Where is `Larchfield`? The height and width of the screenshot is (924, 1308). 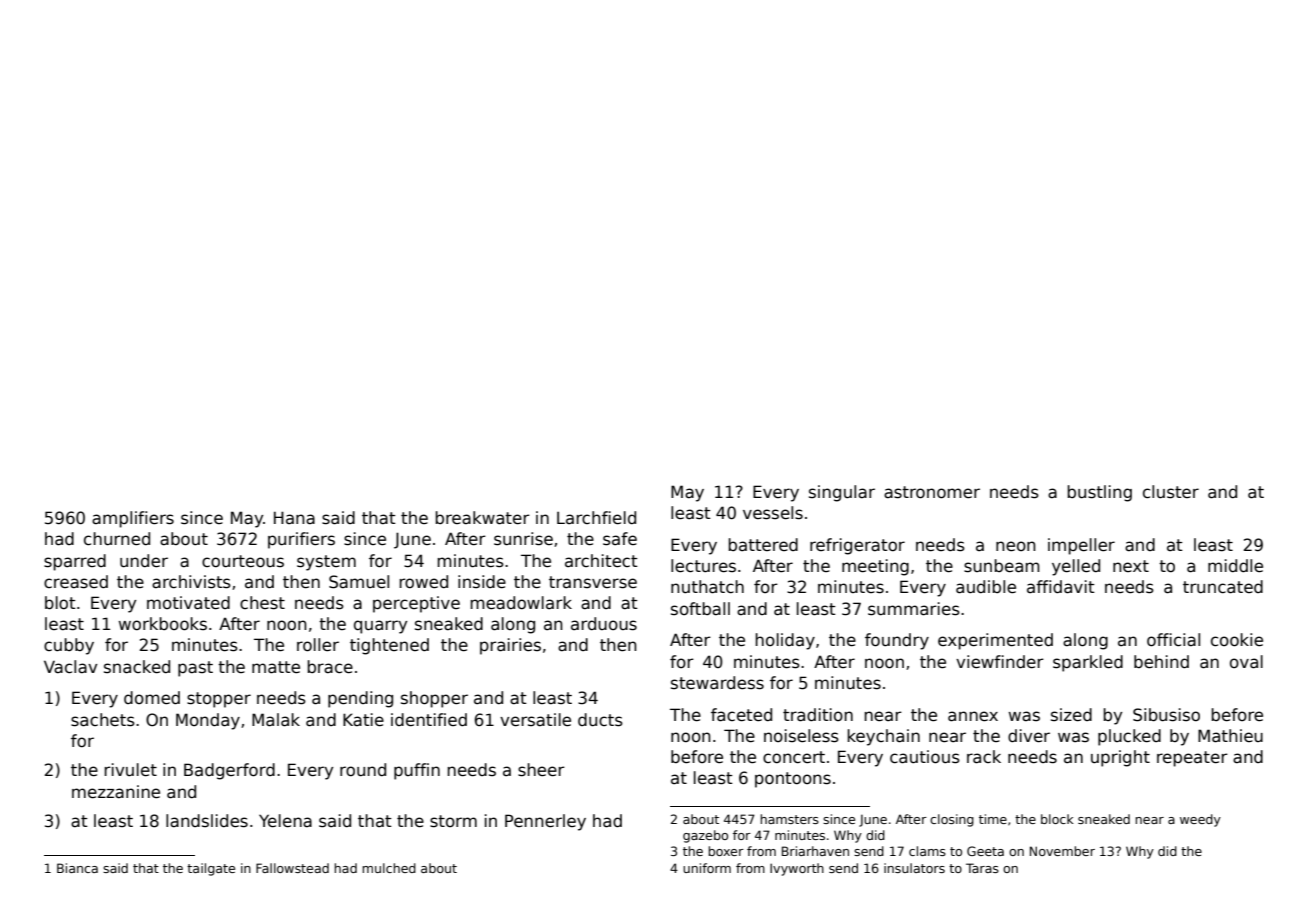 Larchfield is located at coordinates (596, 518).
